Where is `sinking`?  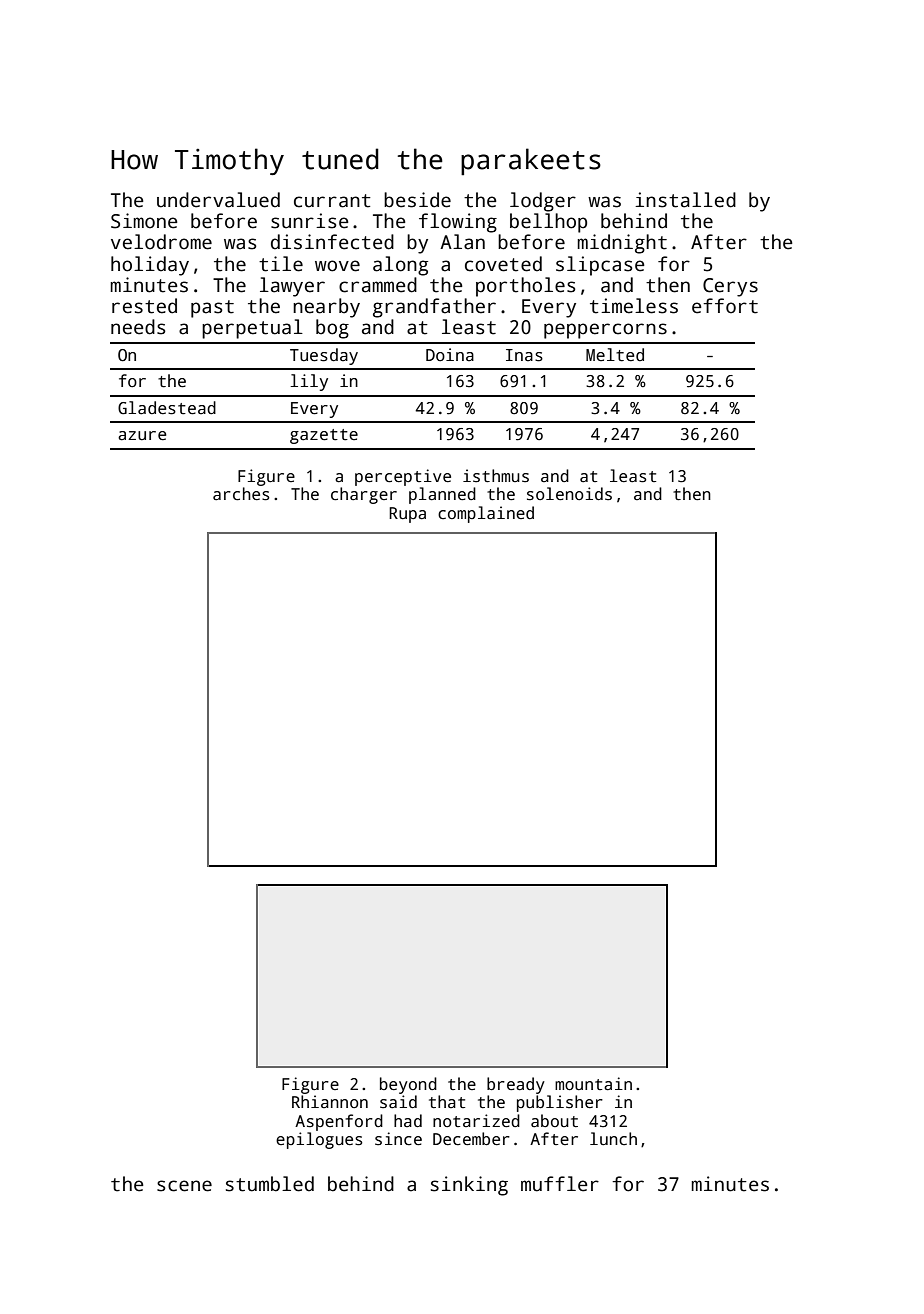
sinking is located at coordinates (469, 1186).
